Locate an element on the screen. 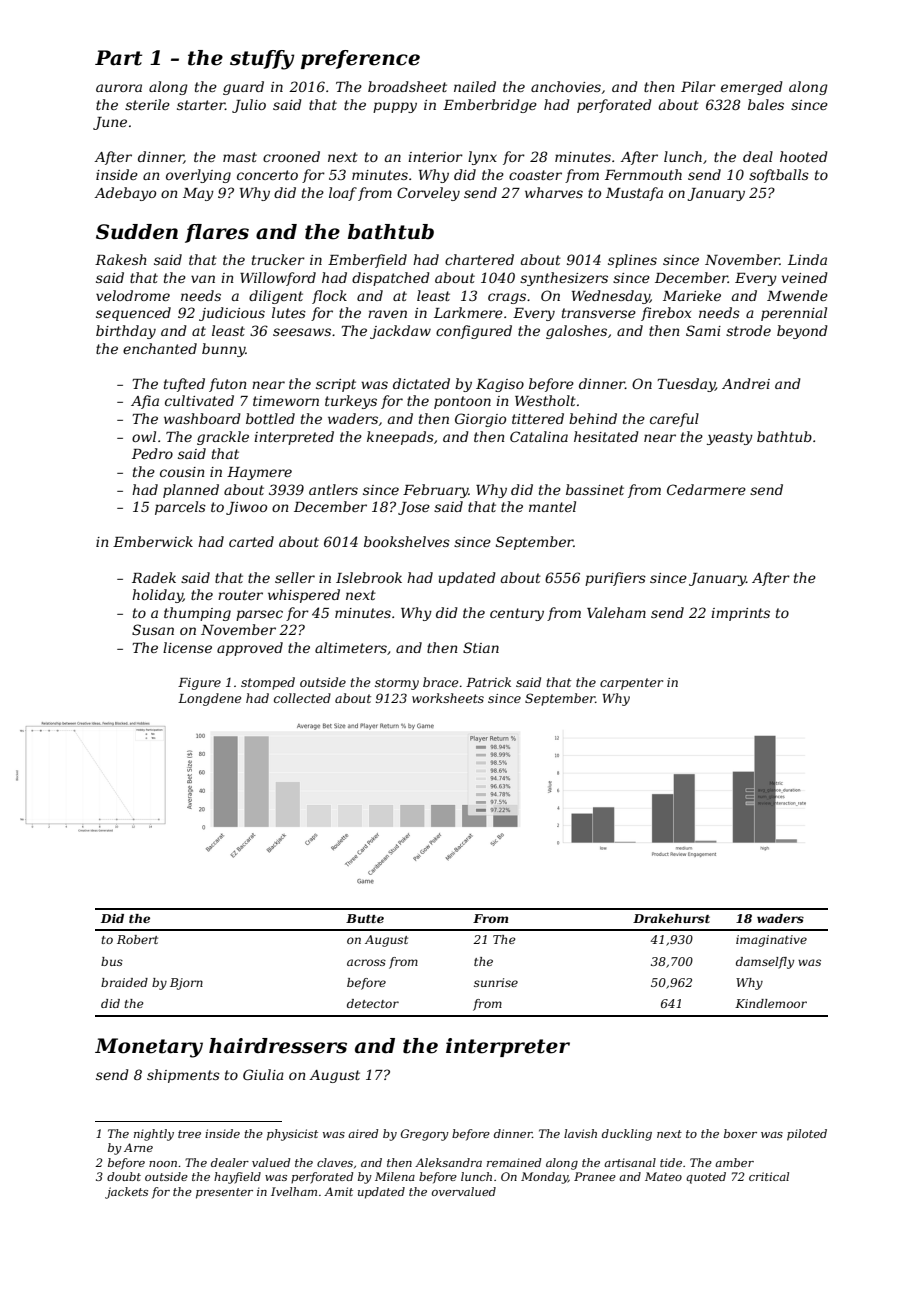  piloted is located at coordinates (807, 1135).
